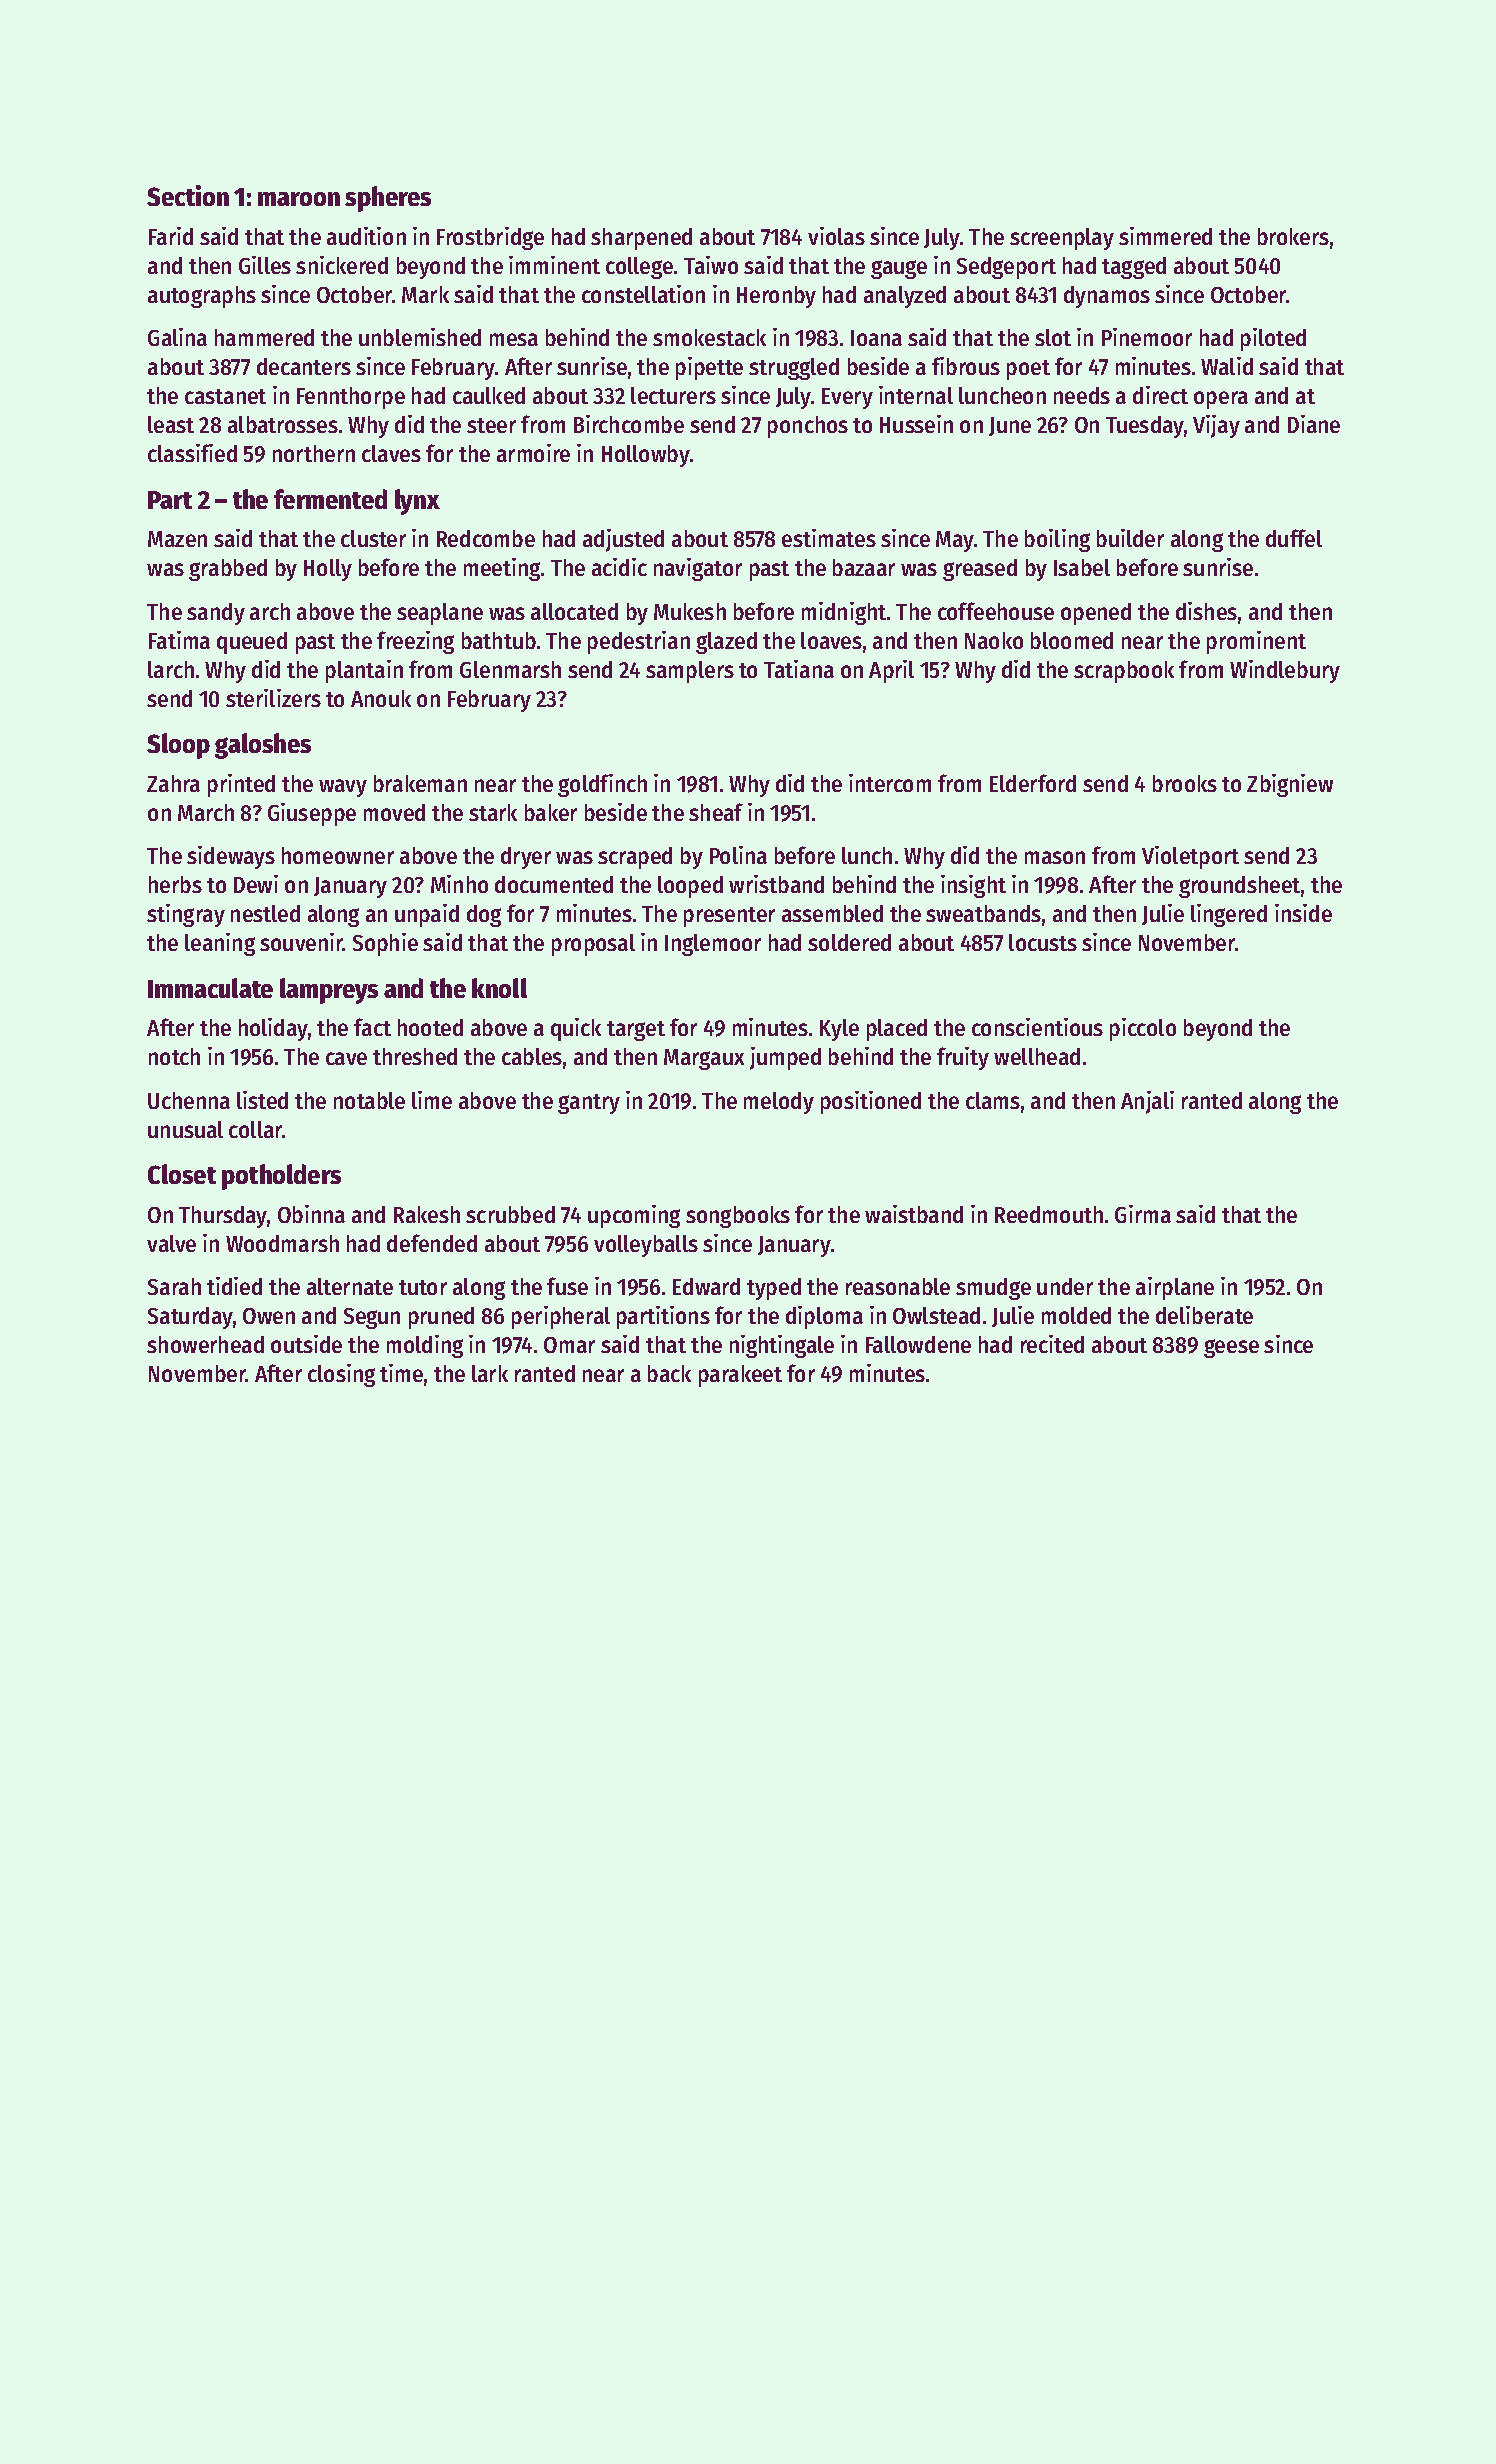 The width and height of the screenshot is (1496, 2464). Describe the element at coordinates (1033, 783) in the screenshot. I see `Elderford` at that location.
